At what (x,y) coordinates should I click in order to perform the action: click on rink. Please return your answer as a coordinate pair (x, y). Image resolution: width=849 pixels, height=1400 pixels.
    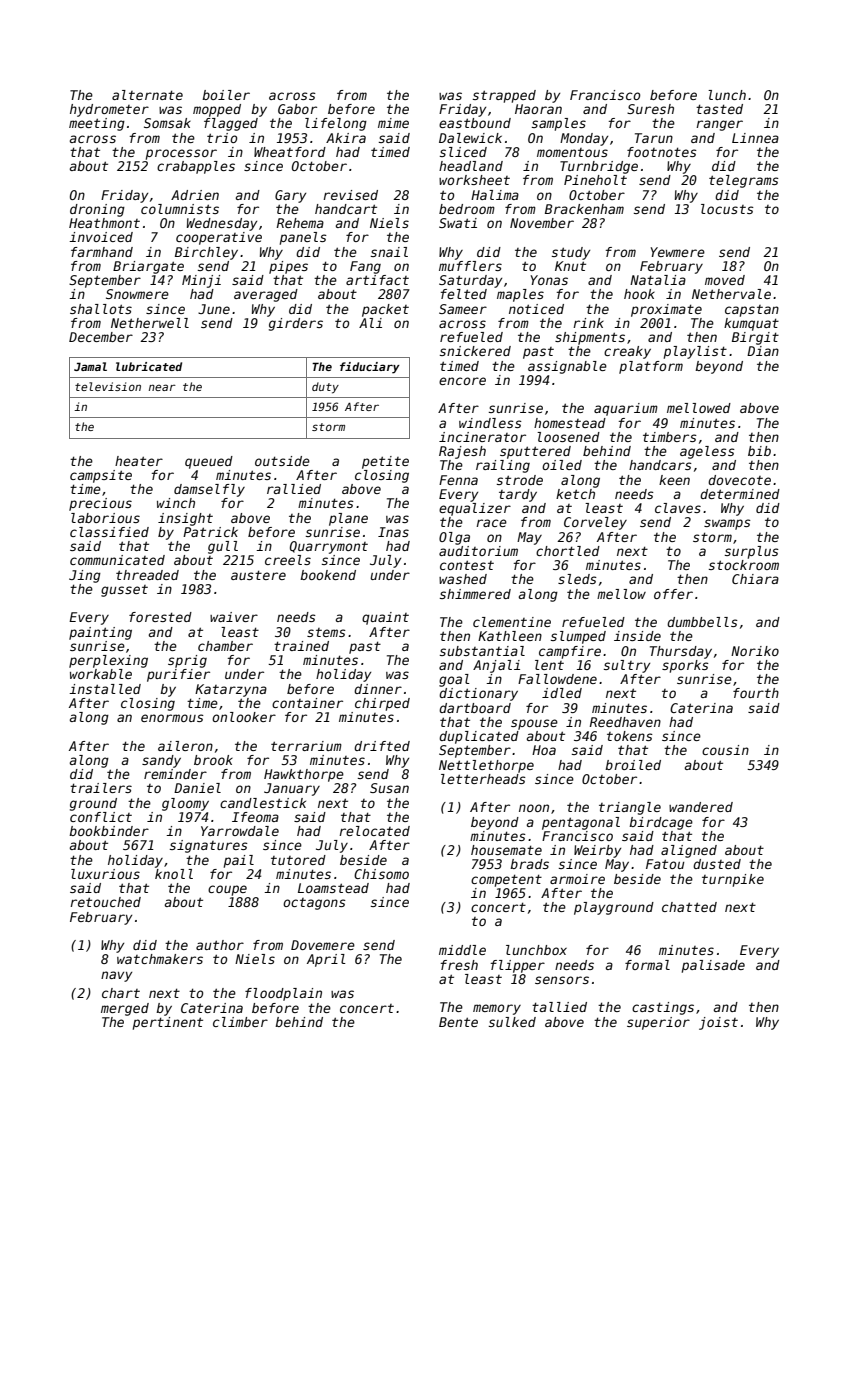
    Looking at the image, I should click on (588, 323).
